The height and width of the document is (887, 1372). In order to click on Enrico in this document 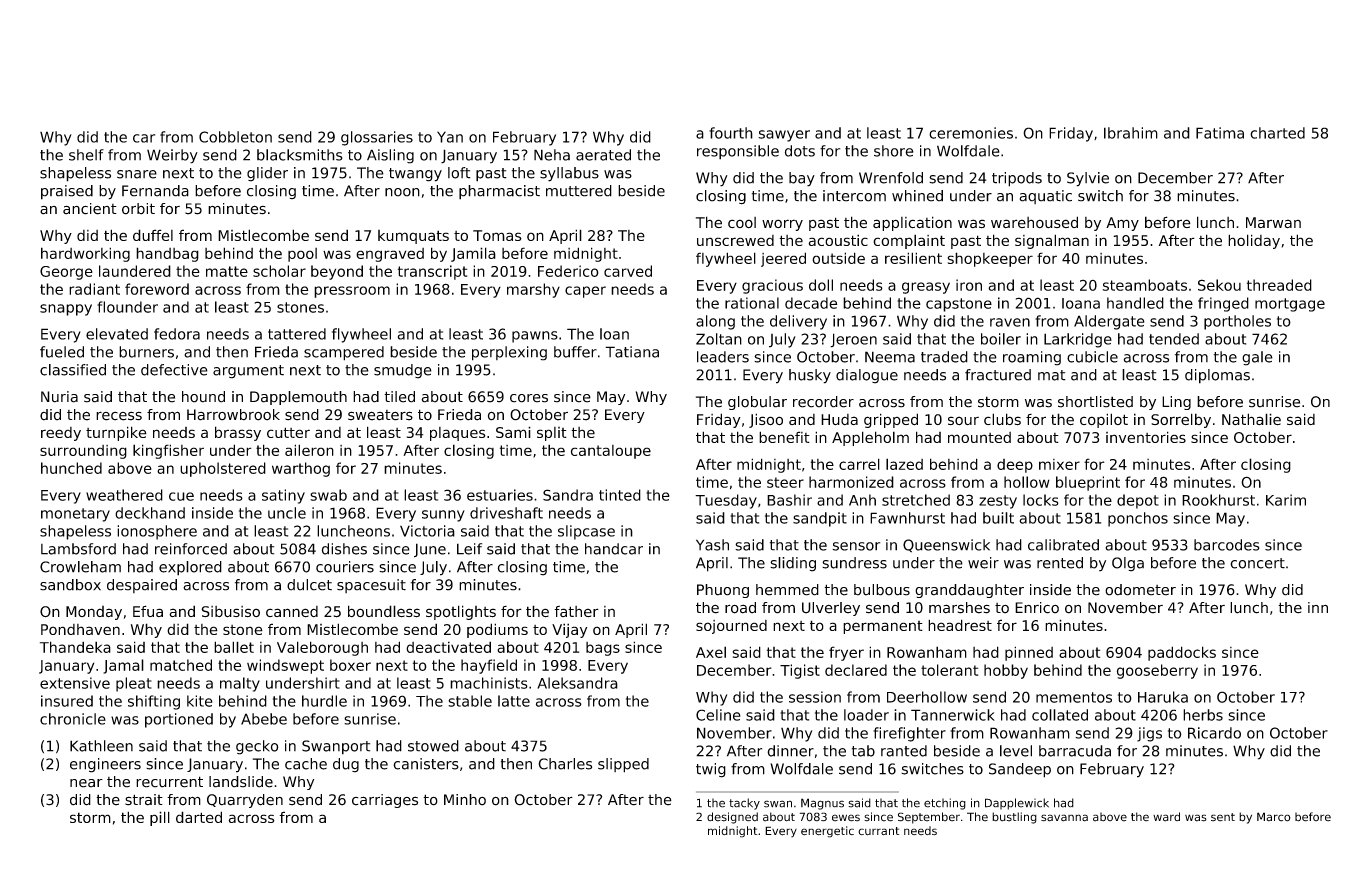, I will do `click(1037, 608)`.
